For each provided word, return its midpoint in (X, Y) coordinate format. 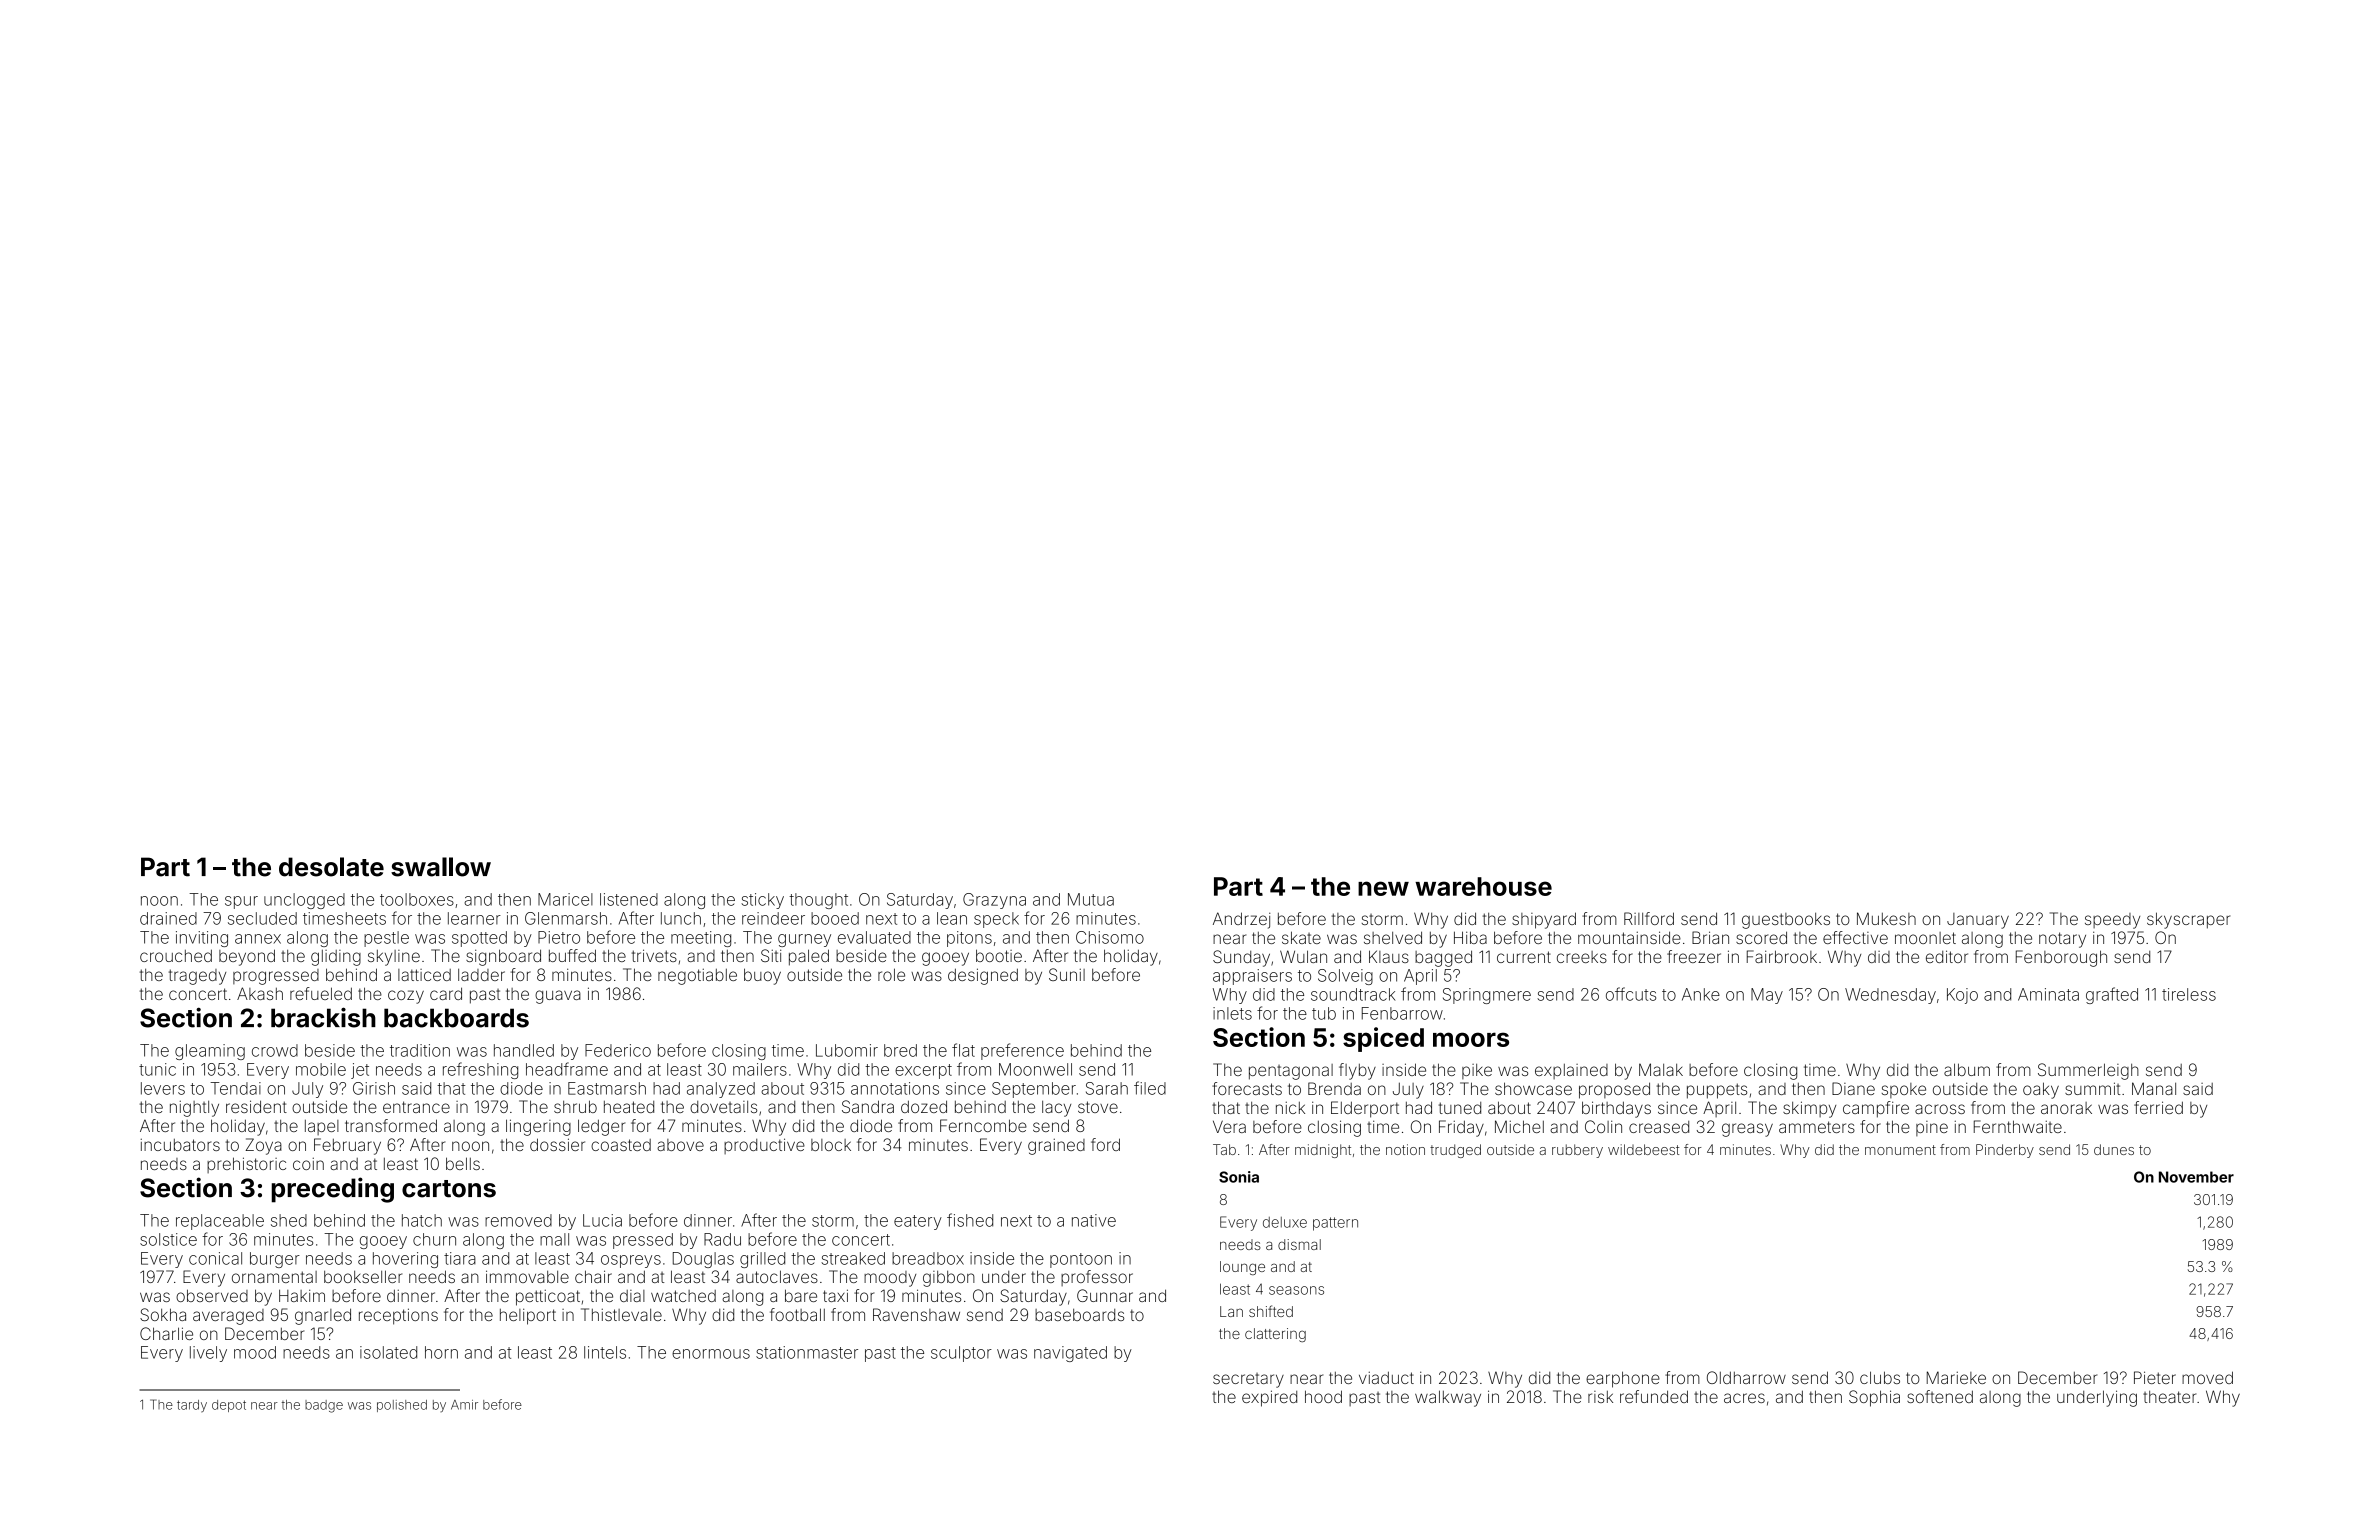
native (1094, 1220)
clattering (1275, 1335)
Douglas (703, 1260)
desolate (331, 867)
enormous (711, 1354)
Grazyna (994, 901)
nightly (194, 1109)
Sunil (1067, 974)
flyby (1357, 1071)
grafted (2112, 995)
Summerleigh (2088, 1071)
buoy (762, 976)
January (1978, 921)
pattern (1335, 1224)
